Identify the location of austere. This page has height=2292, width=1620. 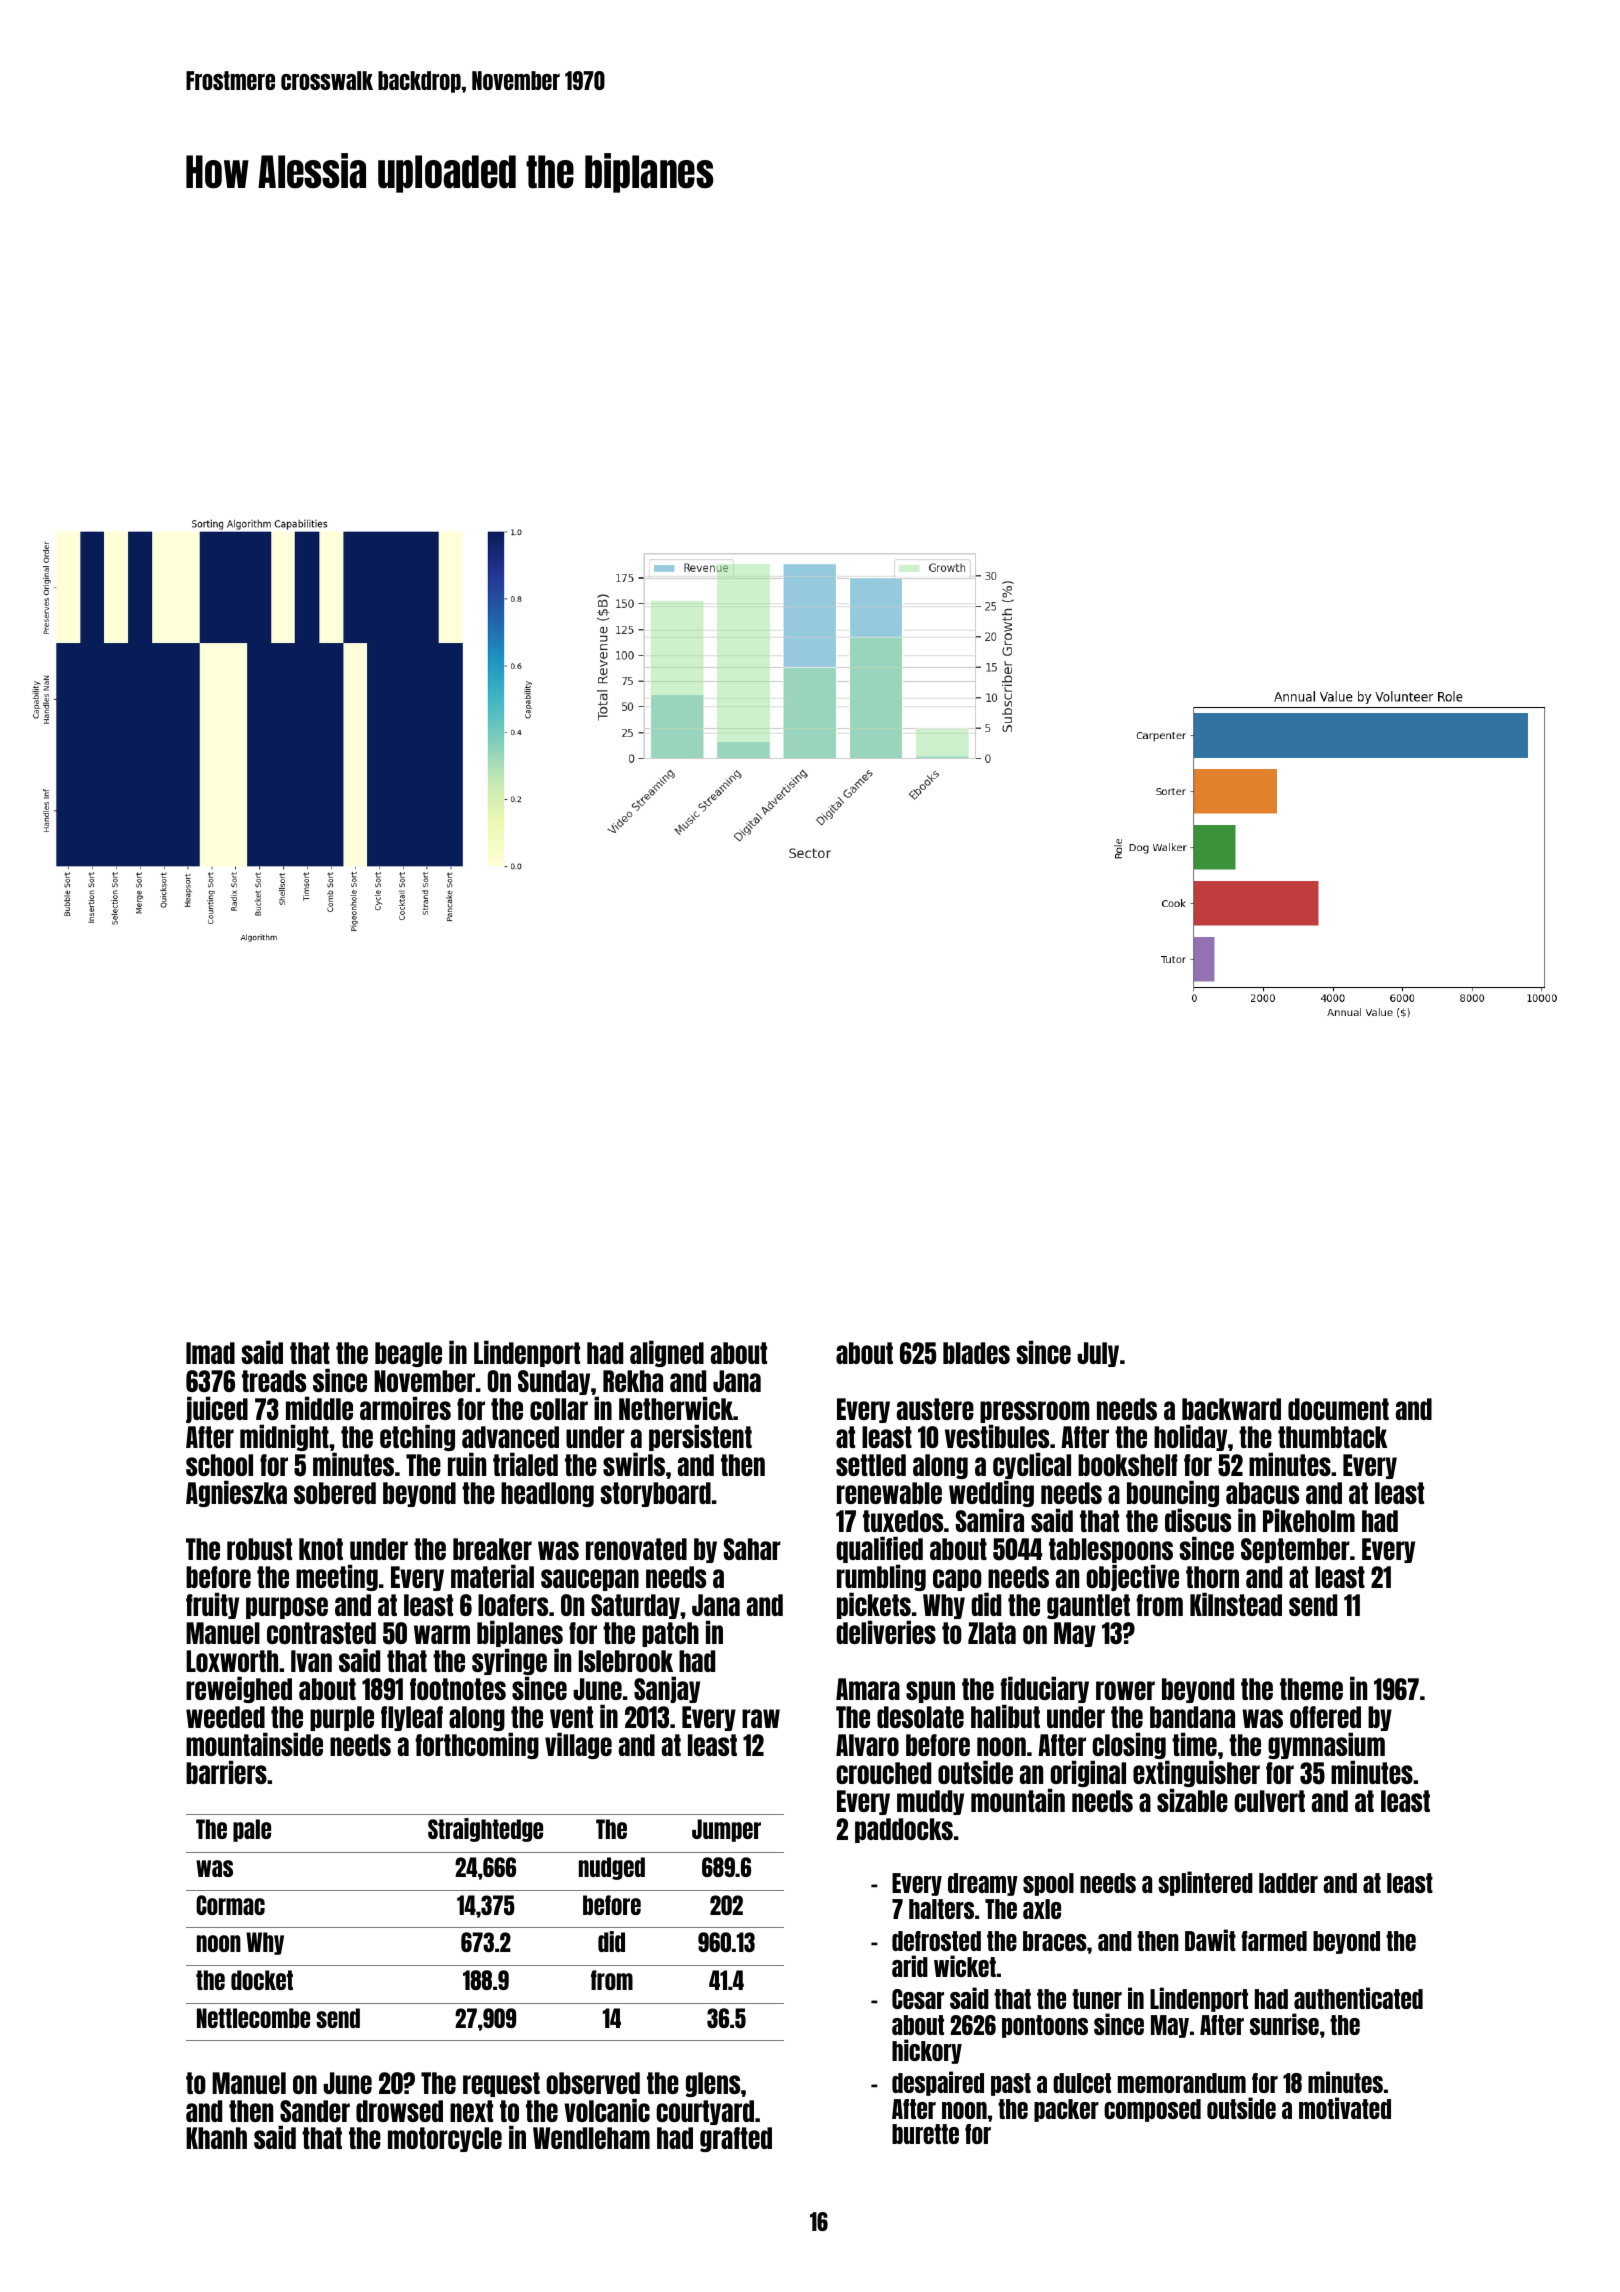
(935, 1409).
